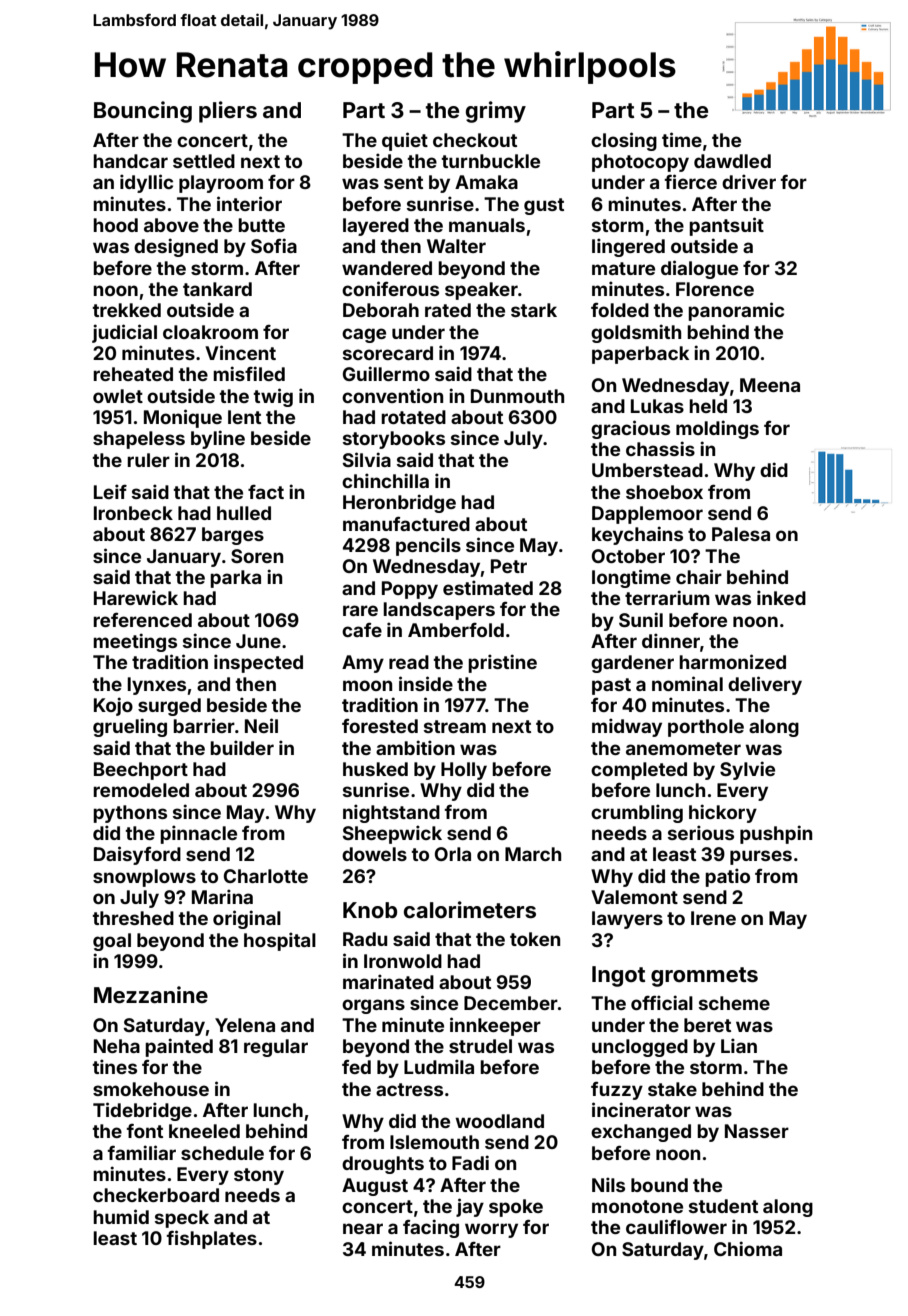 The image size is (908, 1316). Describe the element at coordinates (624, 141) in the screenshot. I see `closing` at that location.
